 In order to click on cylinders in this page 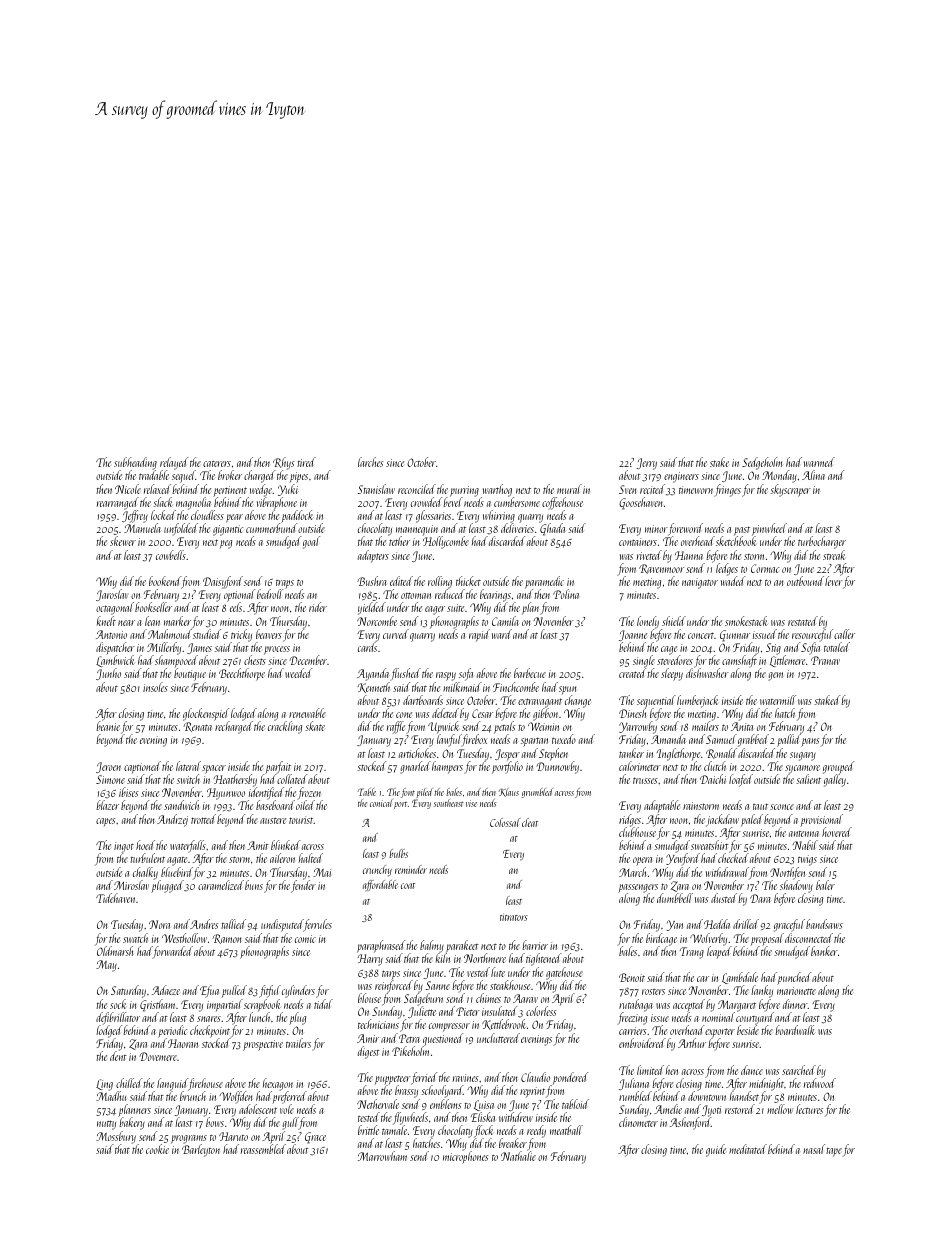, I will do `click(298, 991)`.
